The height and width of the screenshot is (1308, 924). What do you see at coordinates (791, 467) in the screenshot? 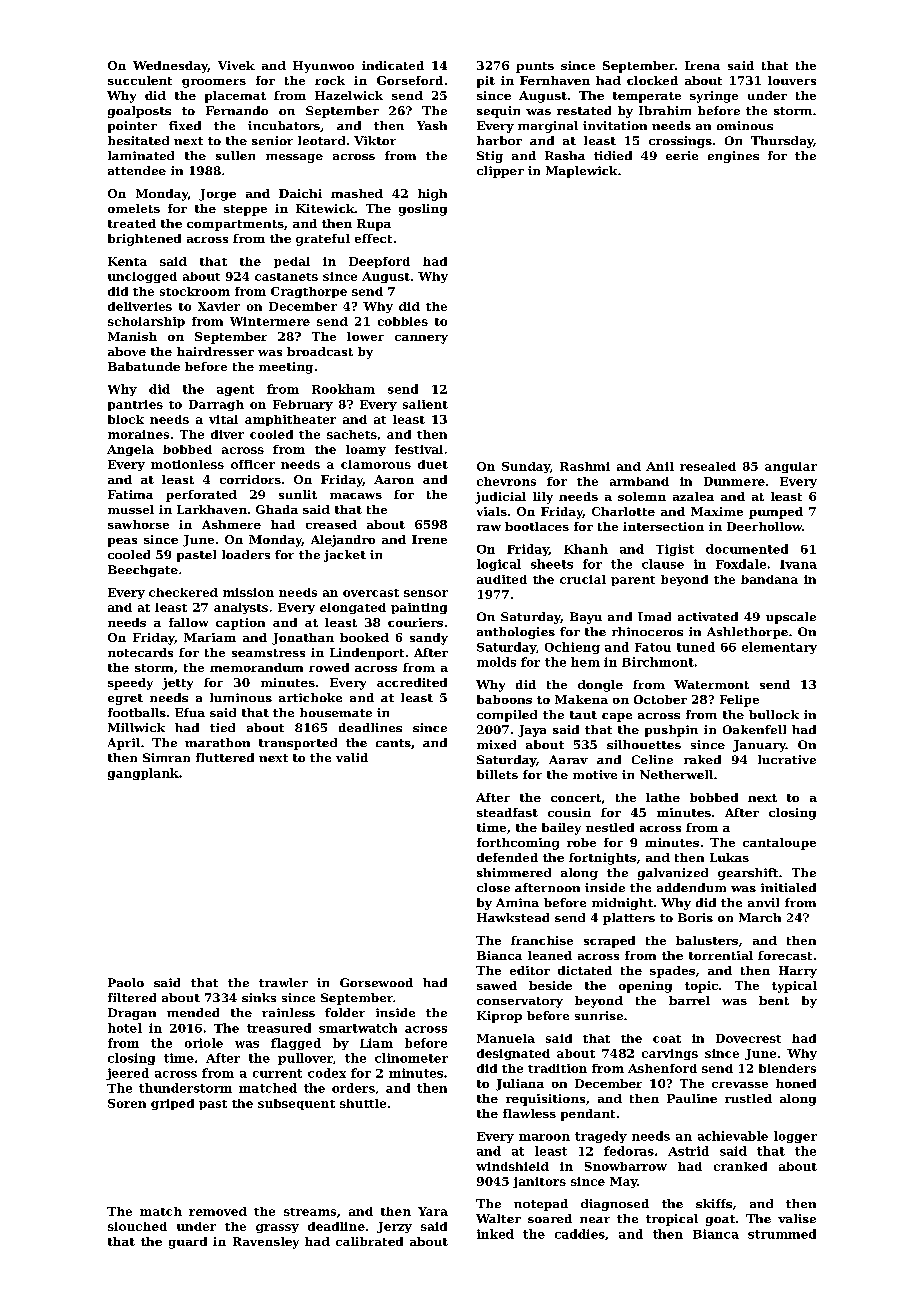
I see `angular` at bounding box center [791, 467].
